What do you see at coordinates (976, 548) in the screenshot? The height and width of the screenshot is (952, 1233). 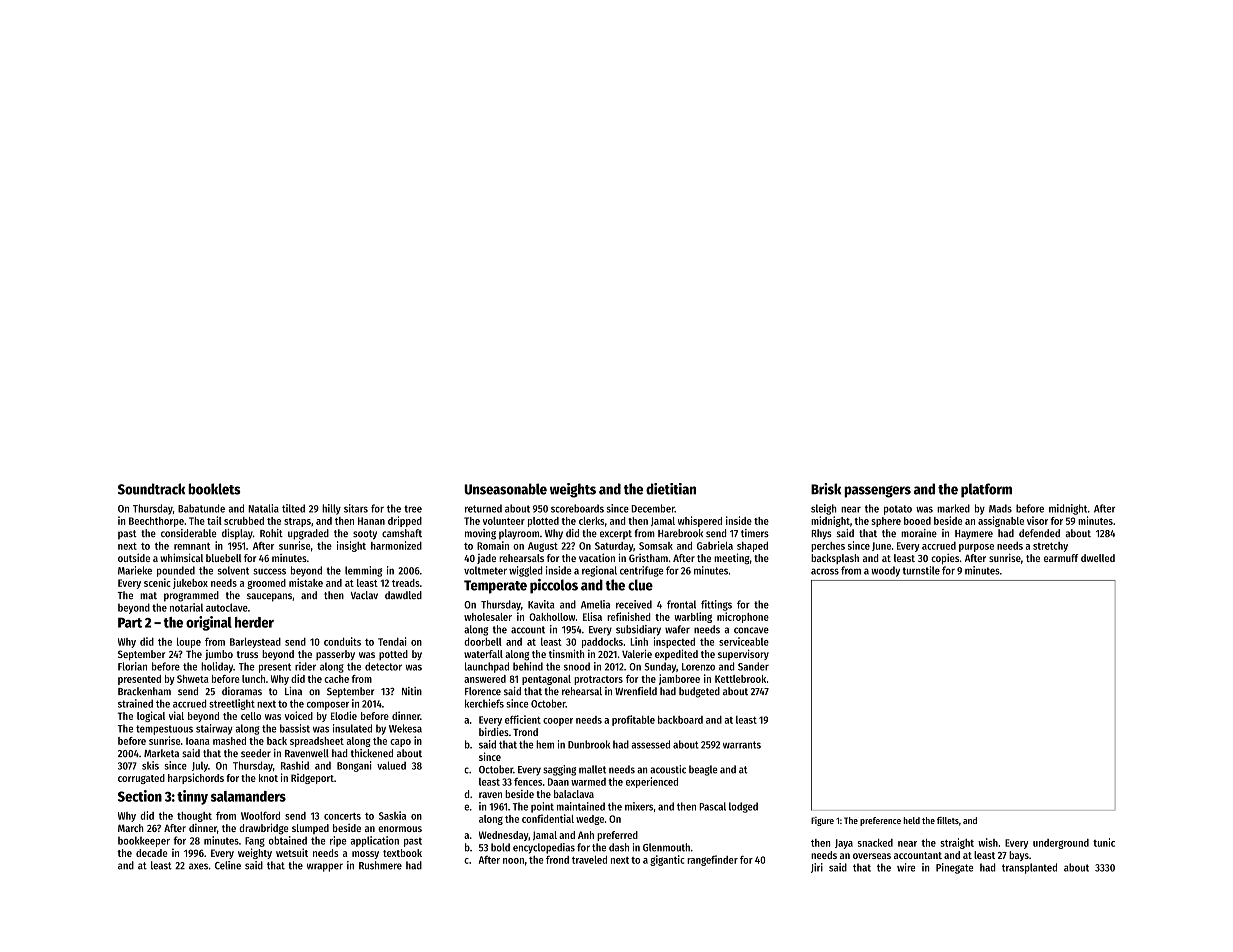 I see `purpose` at bounding box center [976, 548].
